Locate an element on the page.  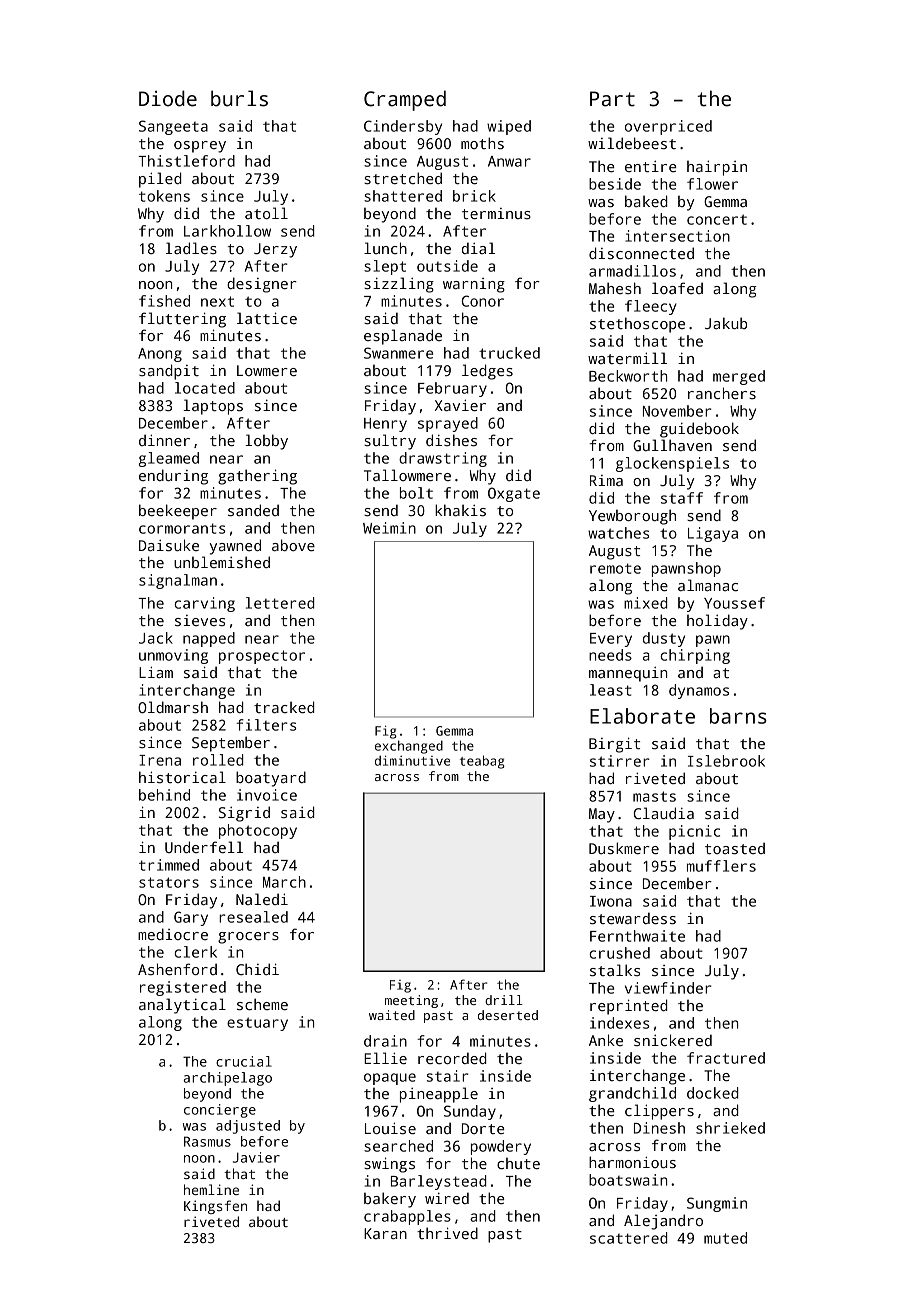
Larkhollow is located at coordinates (227, 231).
